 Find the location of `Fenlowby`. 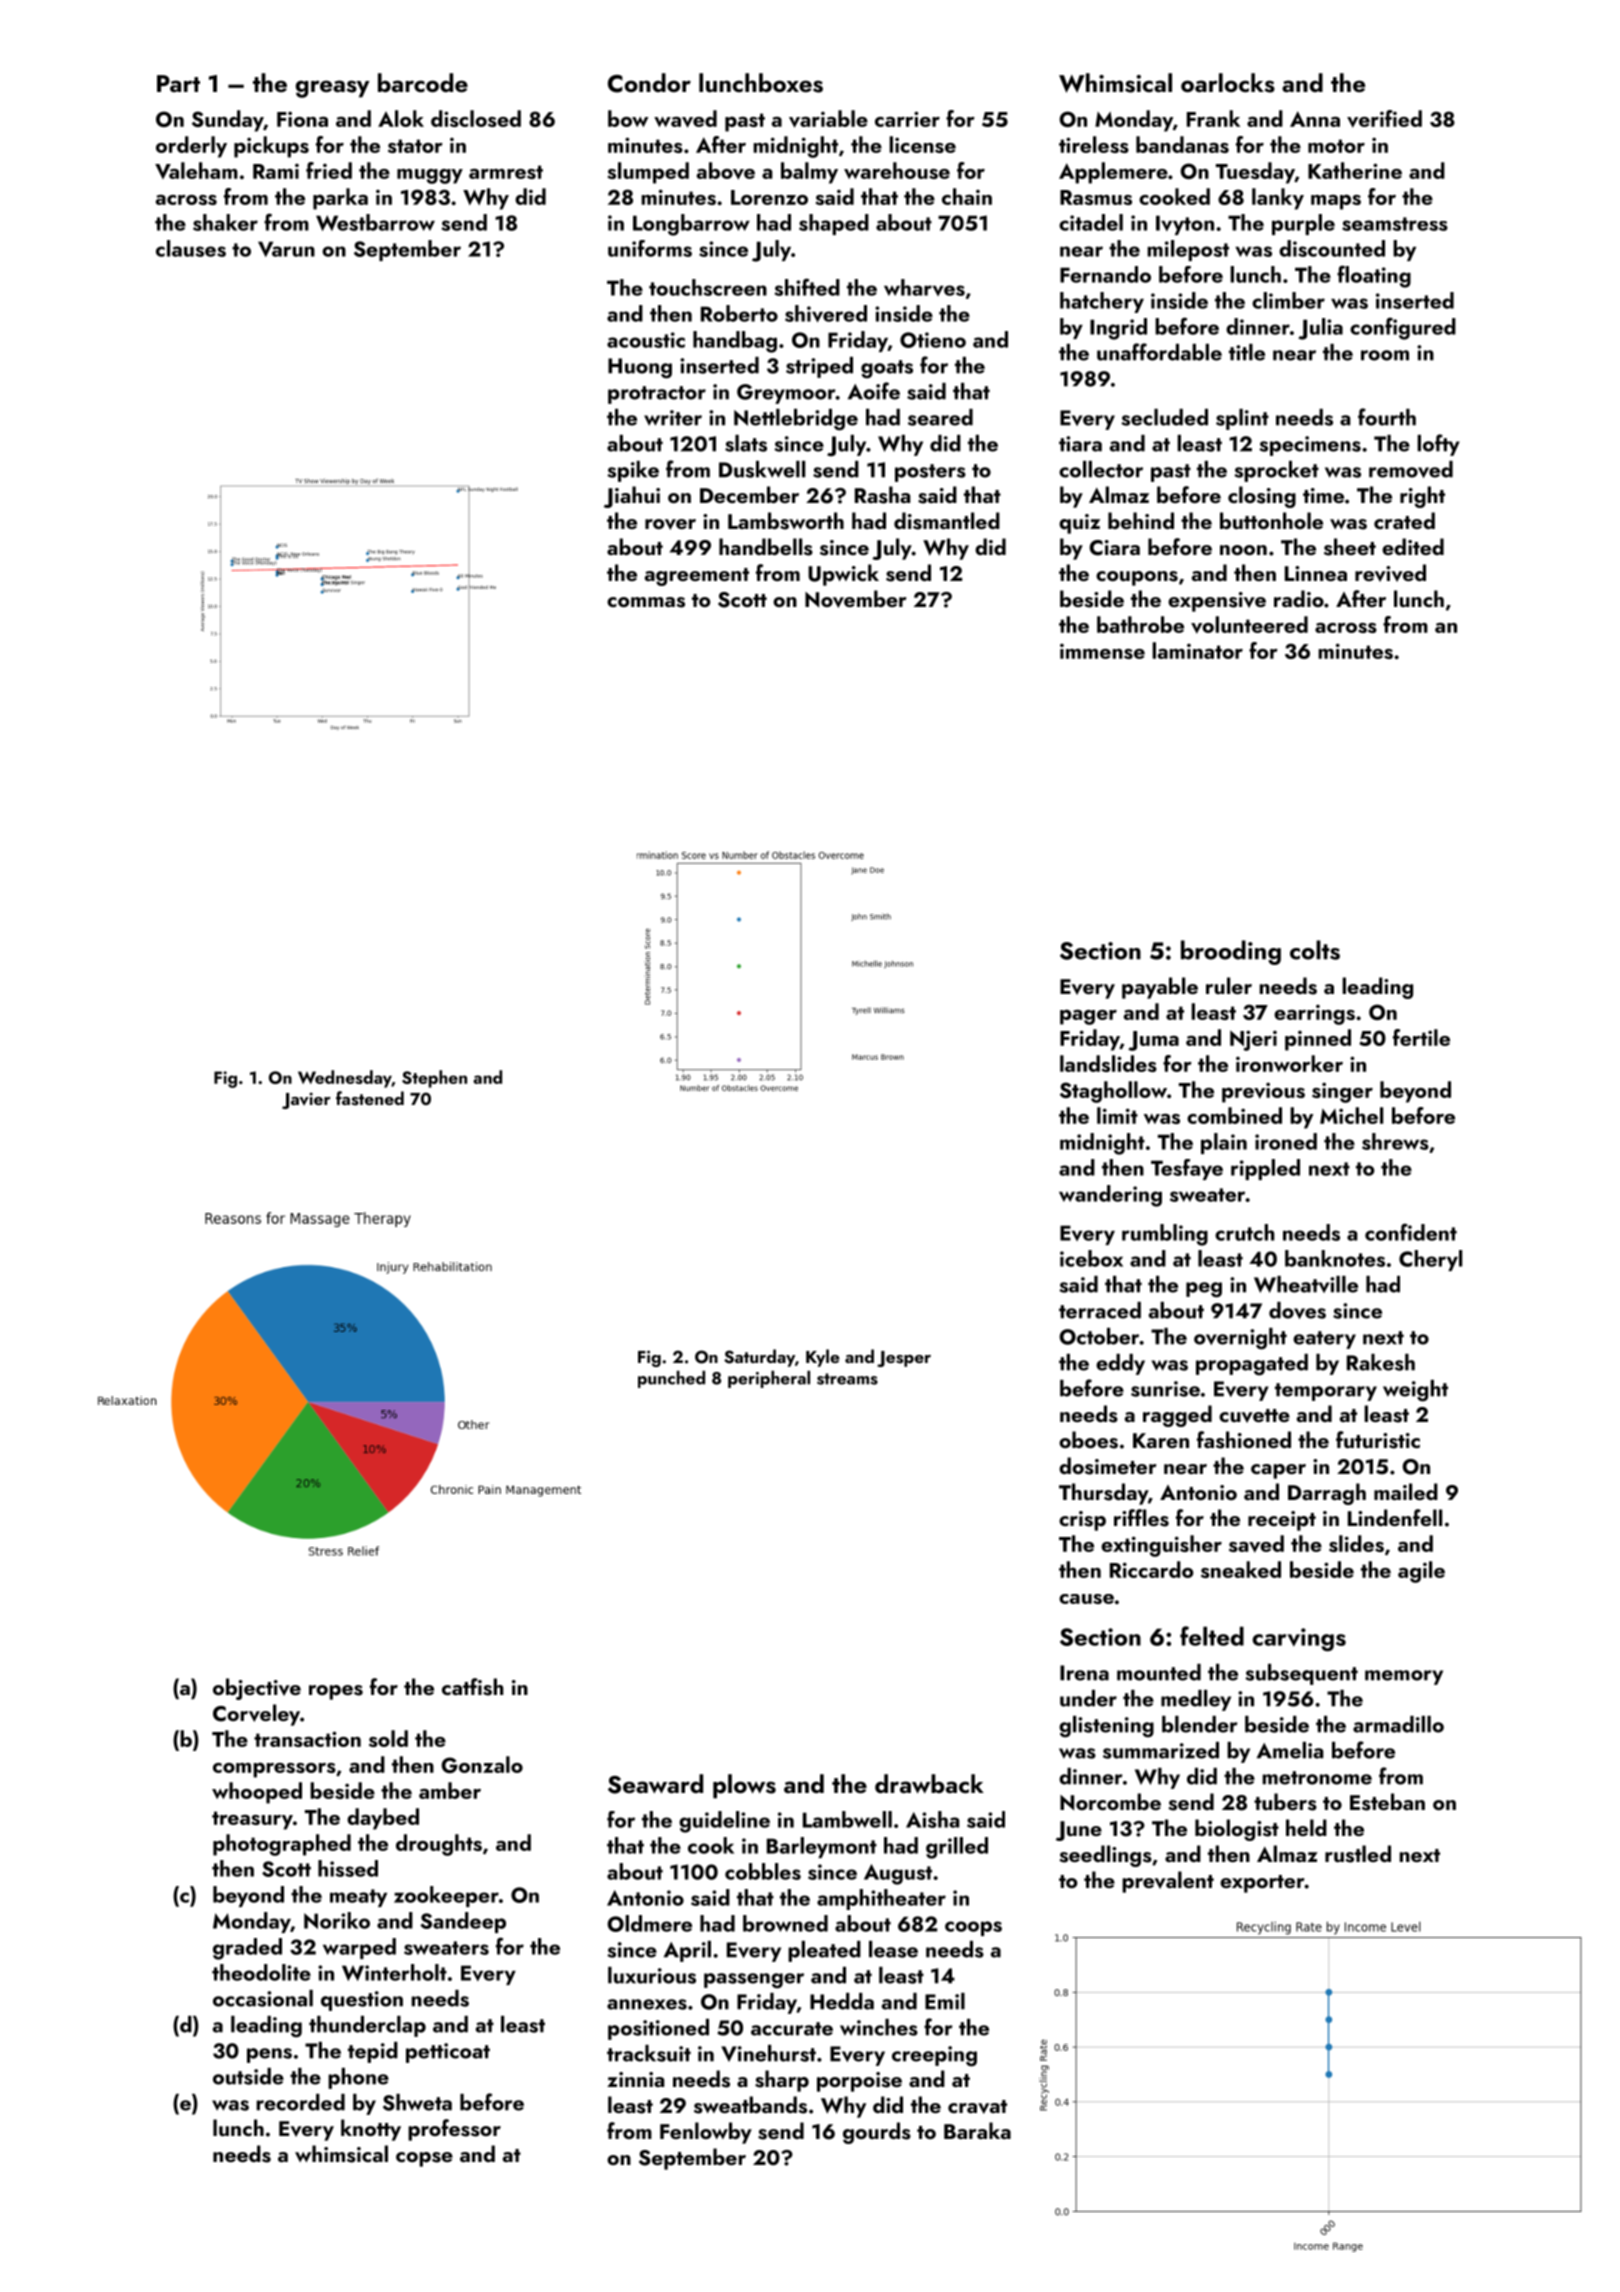

Fenlowby is located at coordinates (706, 2133).
